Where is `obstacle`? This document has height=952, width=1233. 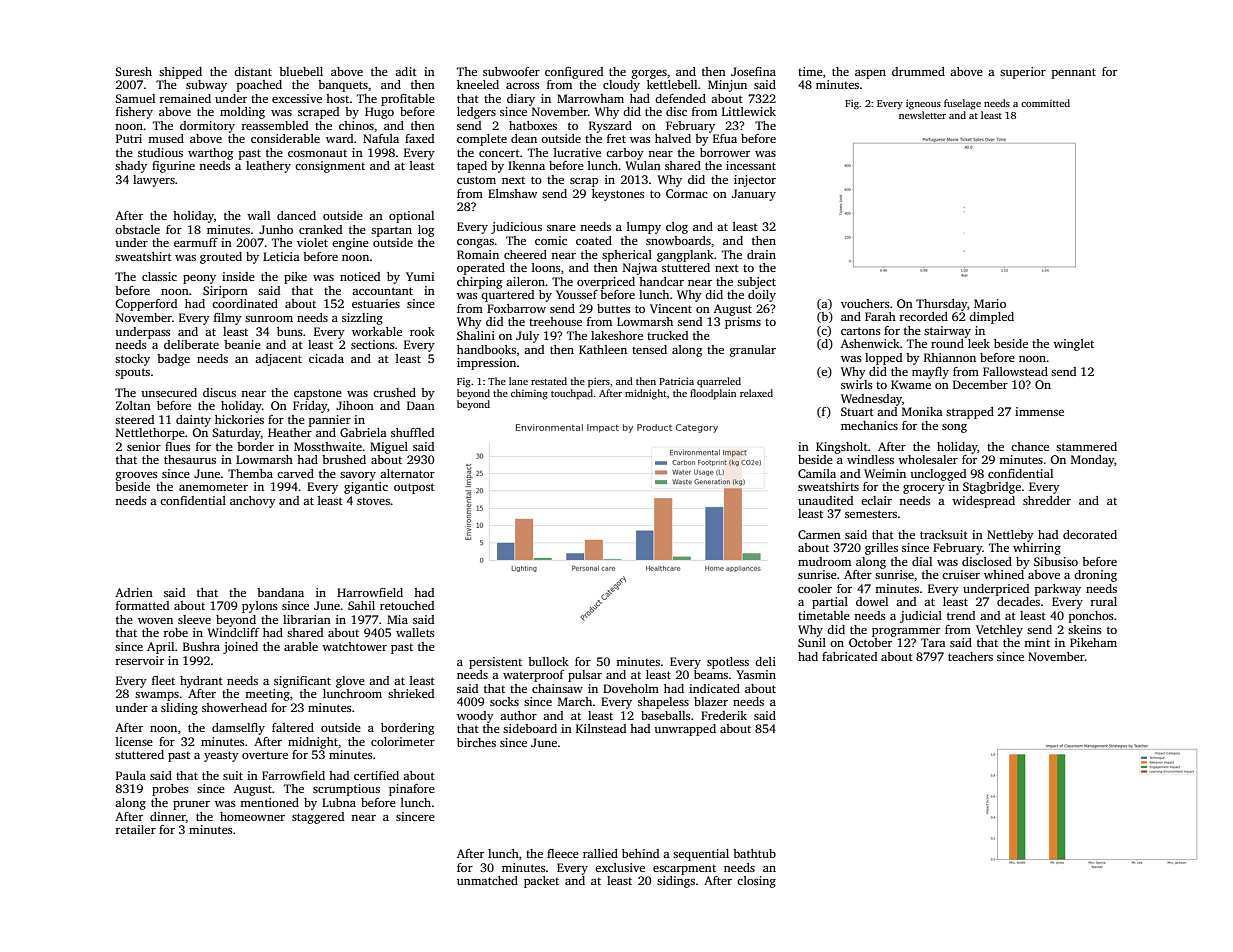
obstacle is located at coordinates (137, 229).
